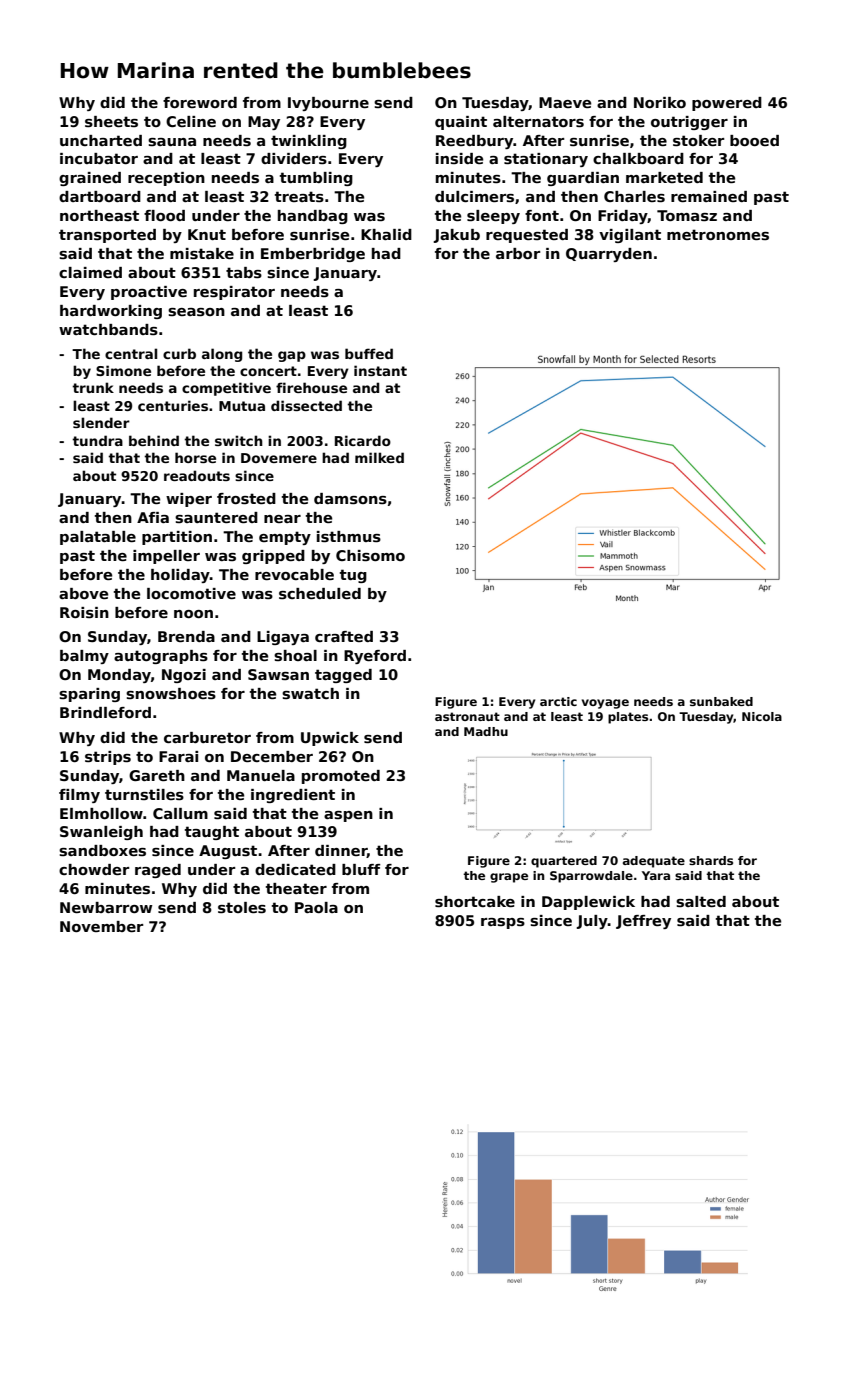 This page has width=849, height=1400. Describe the element at coordinates (283, 638) in the page. I see `Ligaya` at that location.
